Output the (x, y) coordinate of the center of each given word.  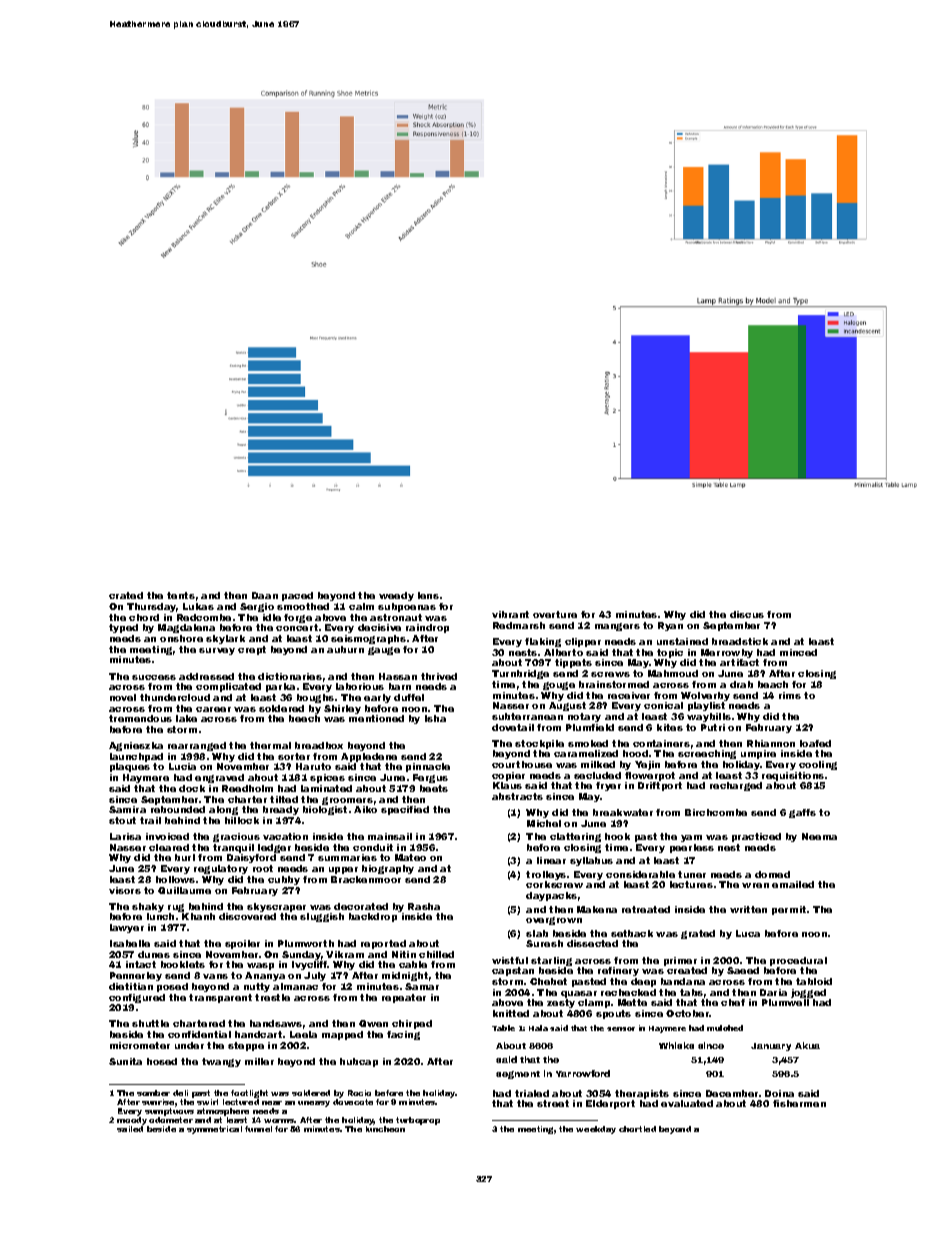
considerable (640, 874)
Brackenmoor (366, 879)
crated (126, 595)
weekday (596, 1130)
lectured (241, 1102)
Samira (127, 809)
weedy (396, 596)
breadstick (740, 641)
